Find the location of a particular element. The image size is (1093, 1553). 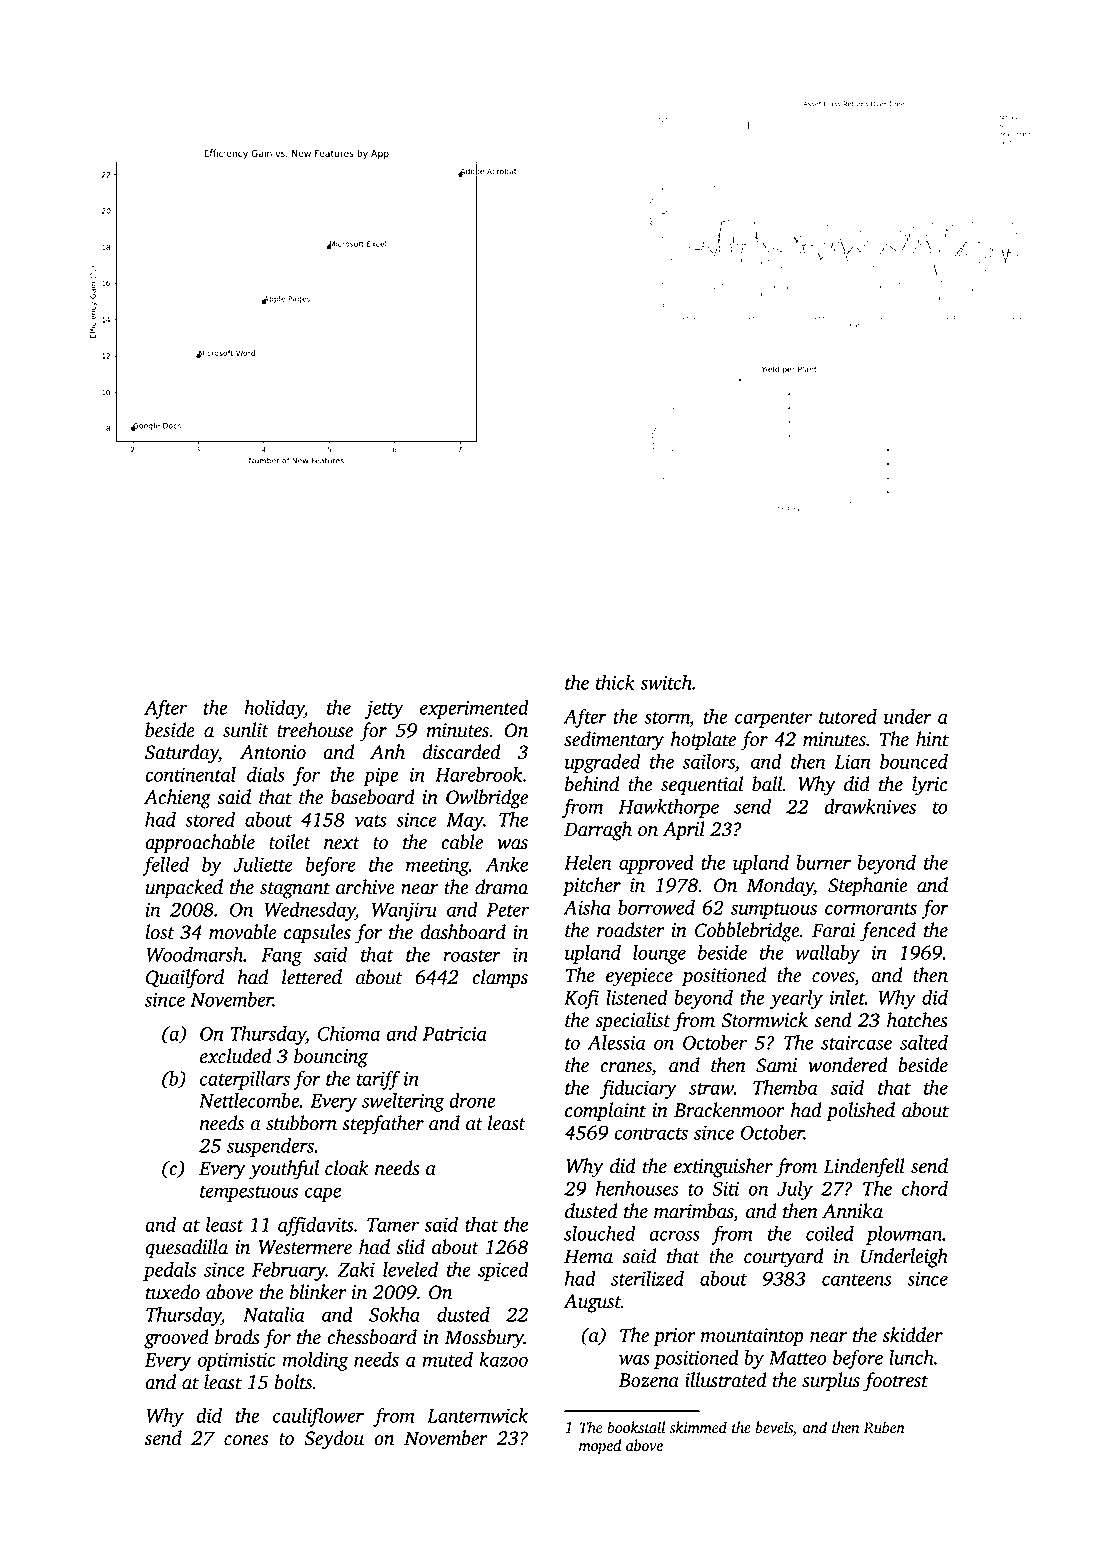

cones is located at coordinates (246, 1440).
